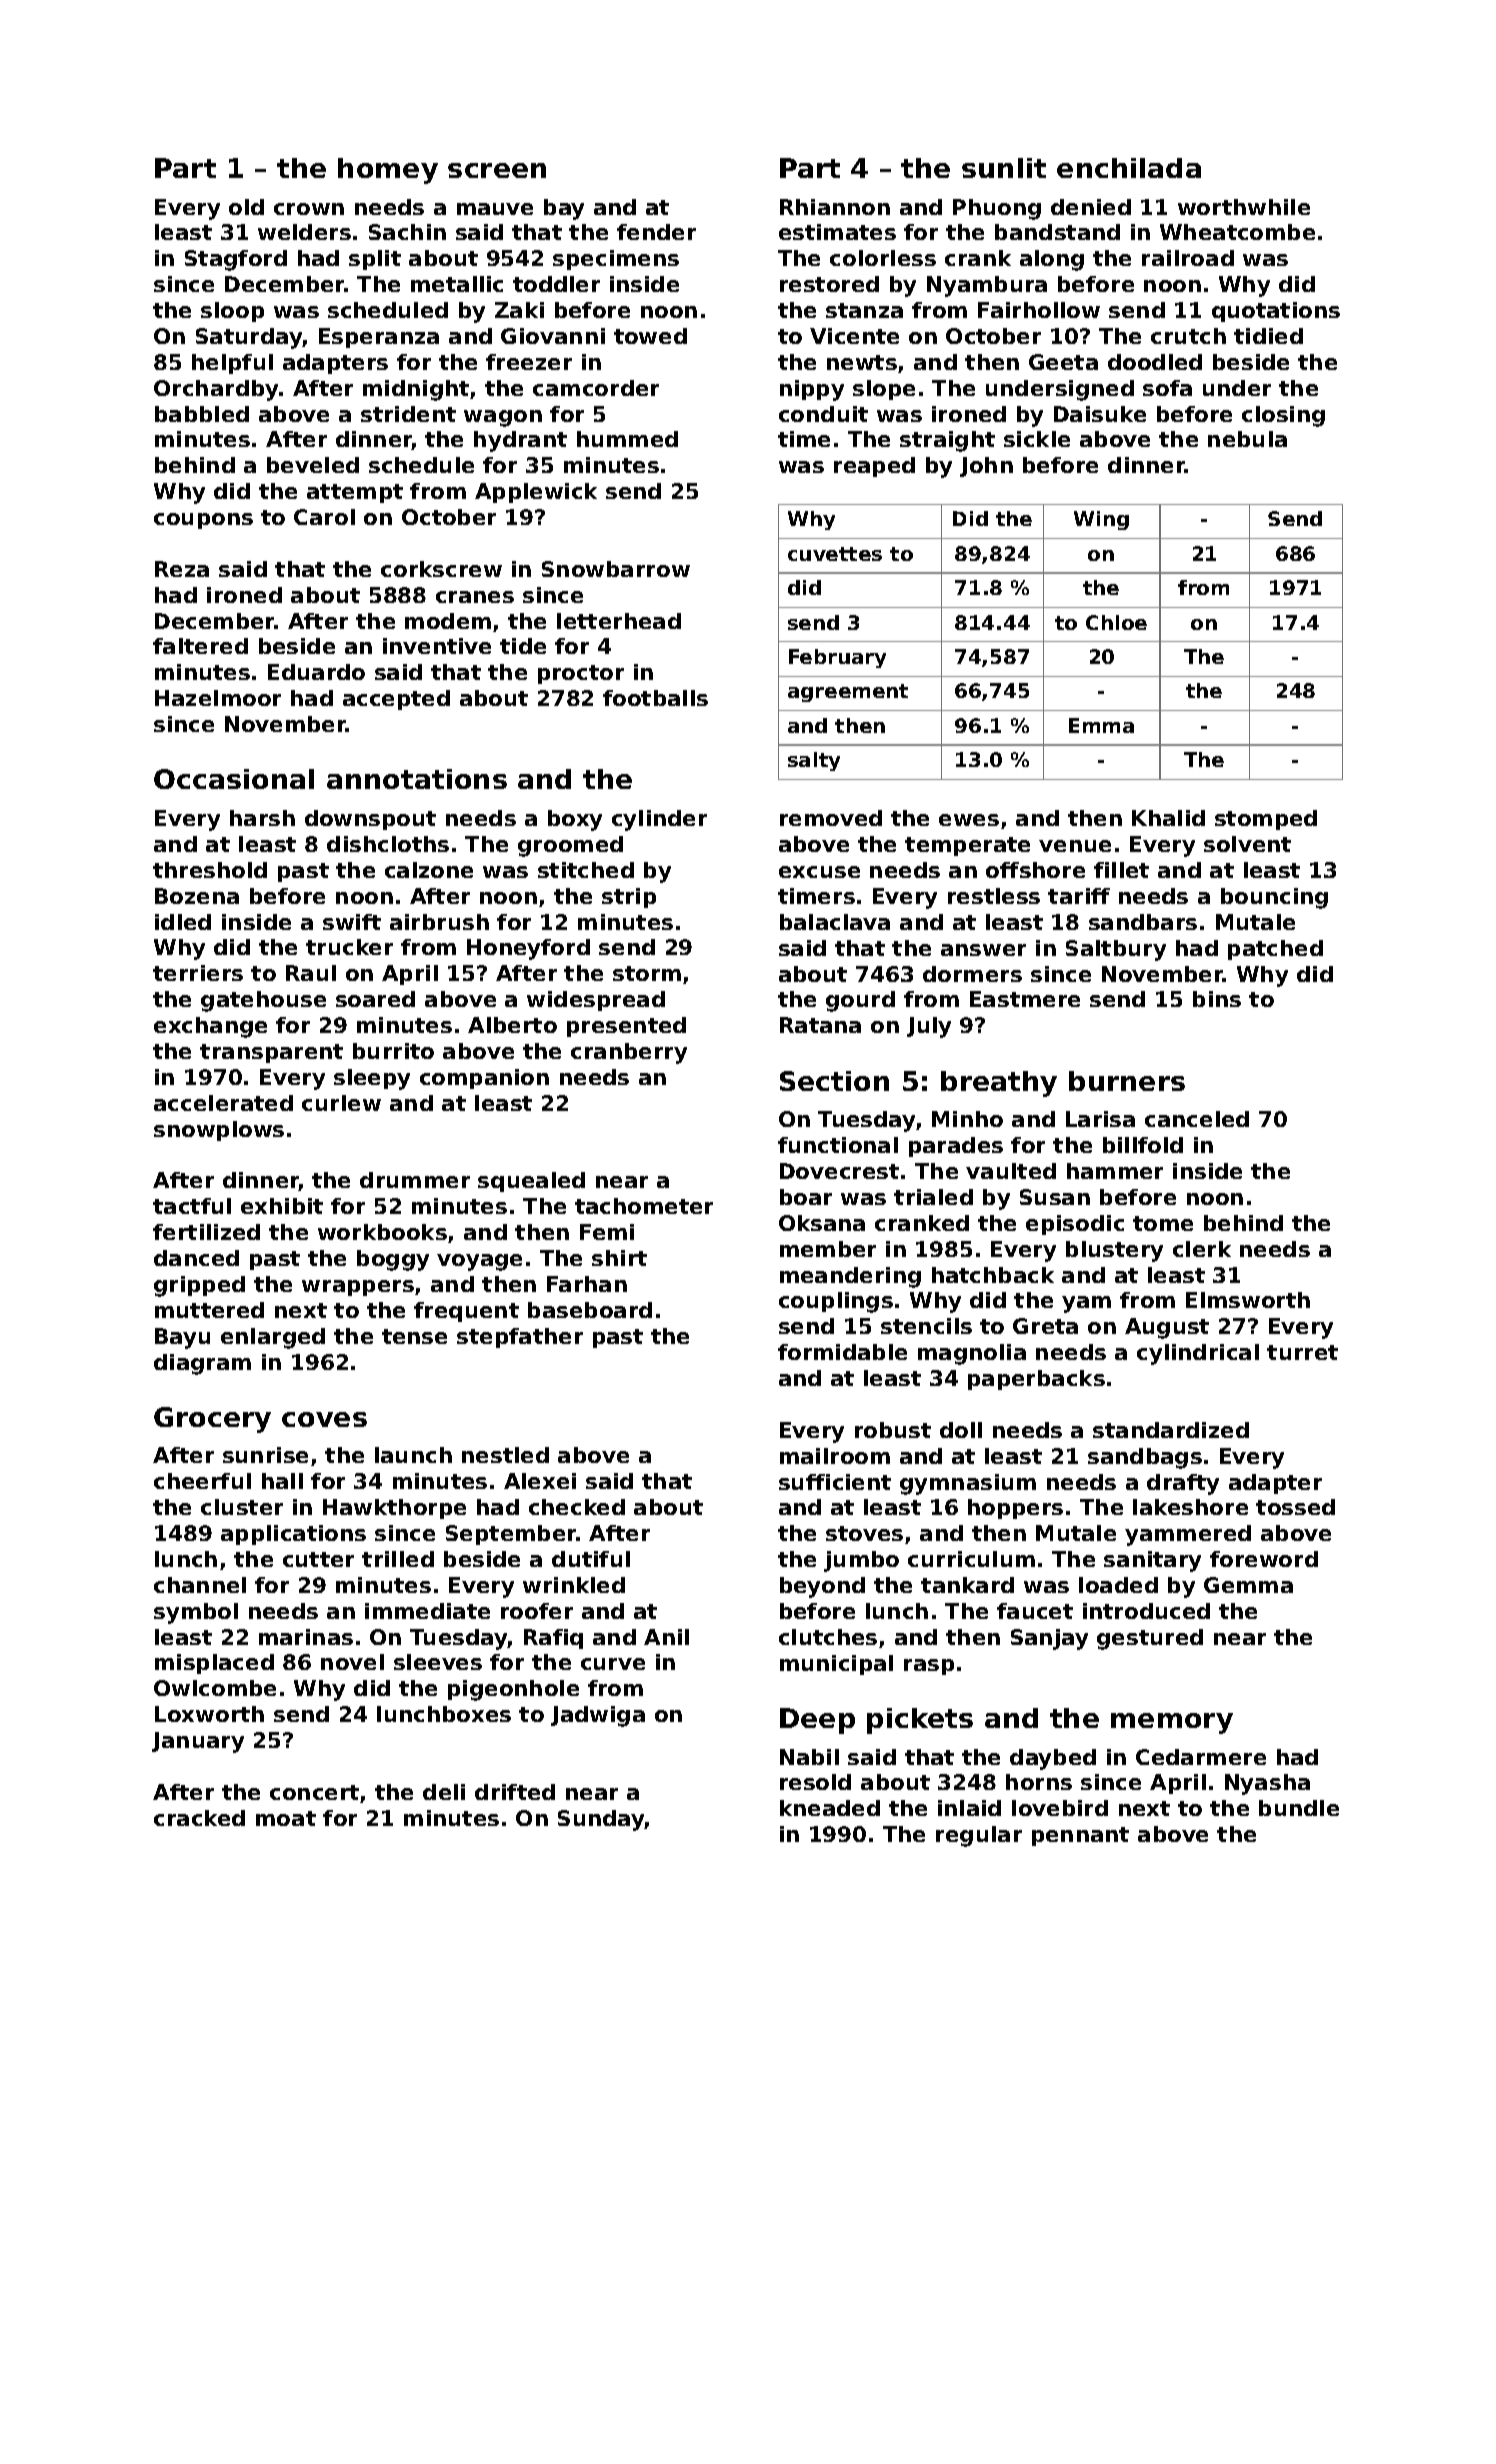  I want to click on sleeves, so click(438, 1662).
